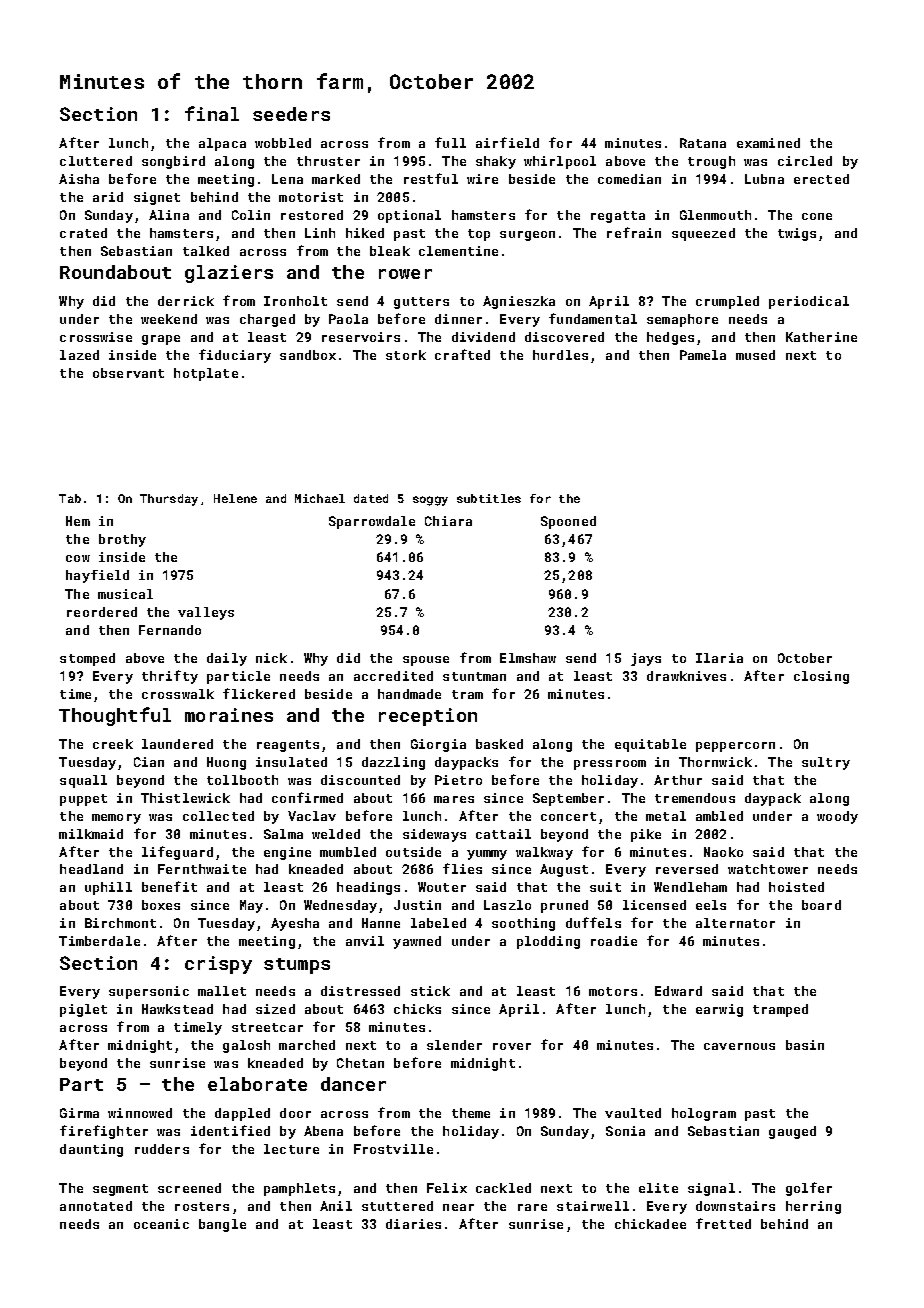 The image size is (924, 1308). What do you see at coordinates (458, 1207) in the screenshot?
I see `near` at bounding box center [458, 1207].
